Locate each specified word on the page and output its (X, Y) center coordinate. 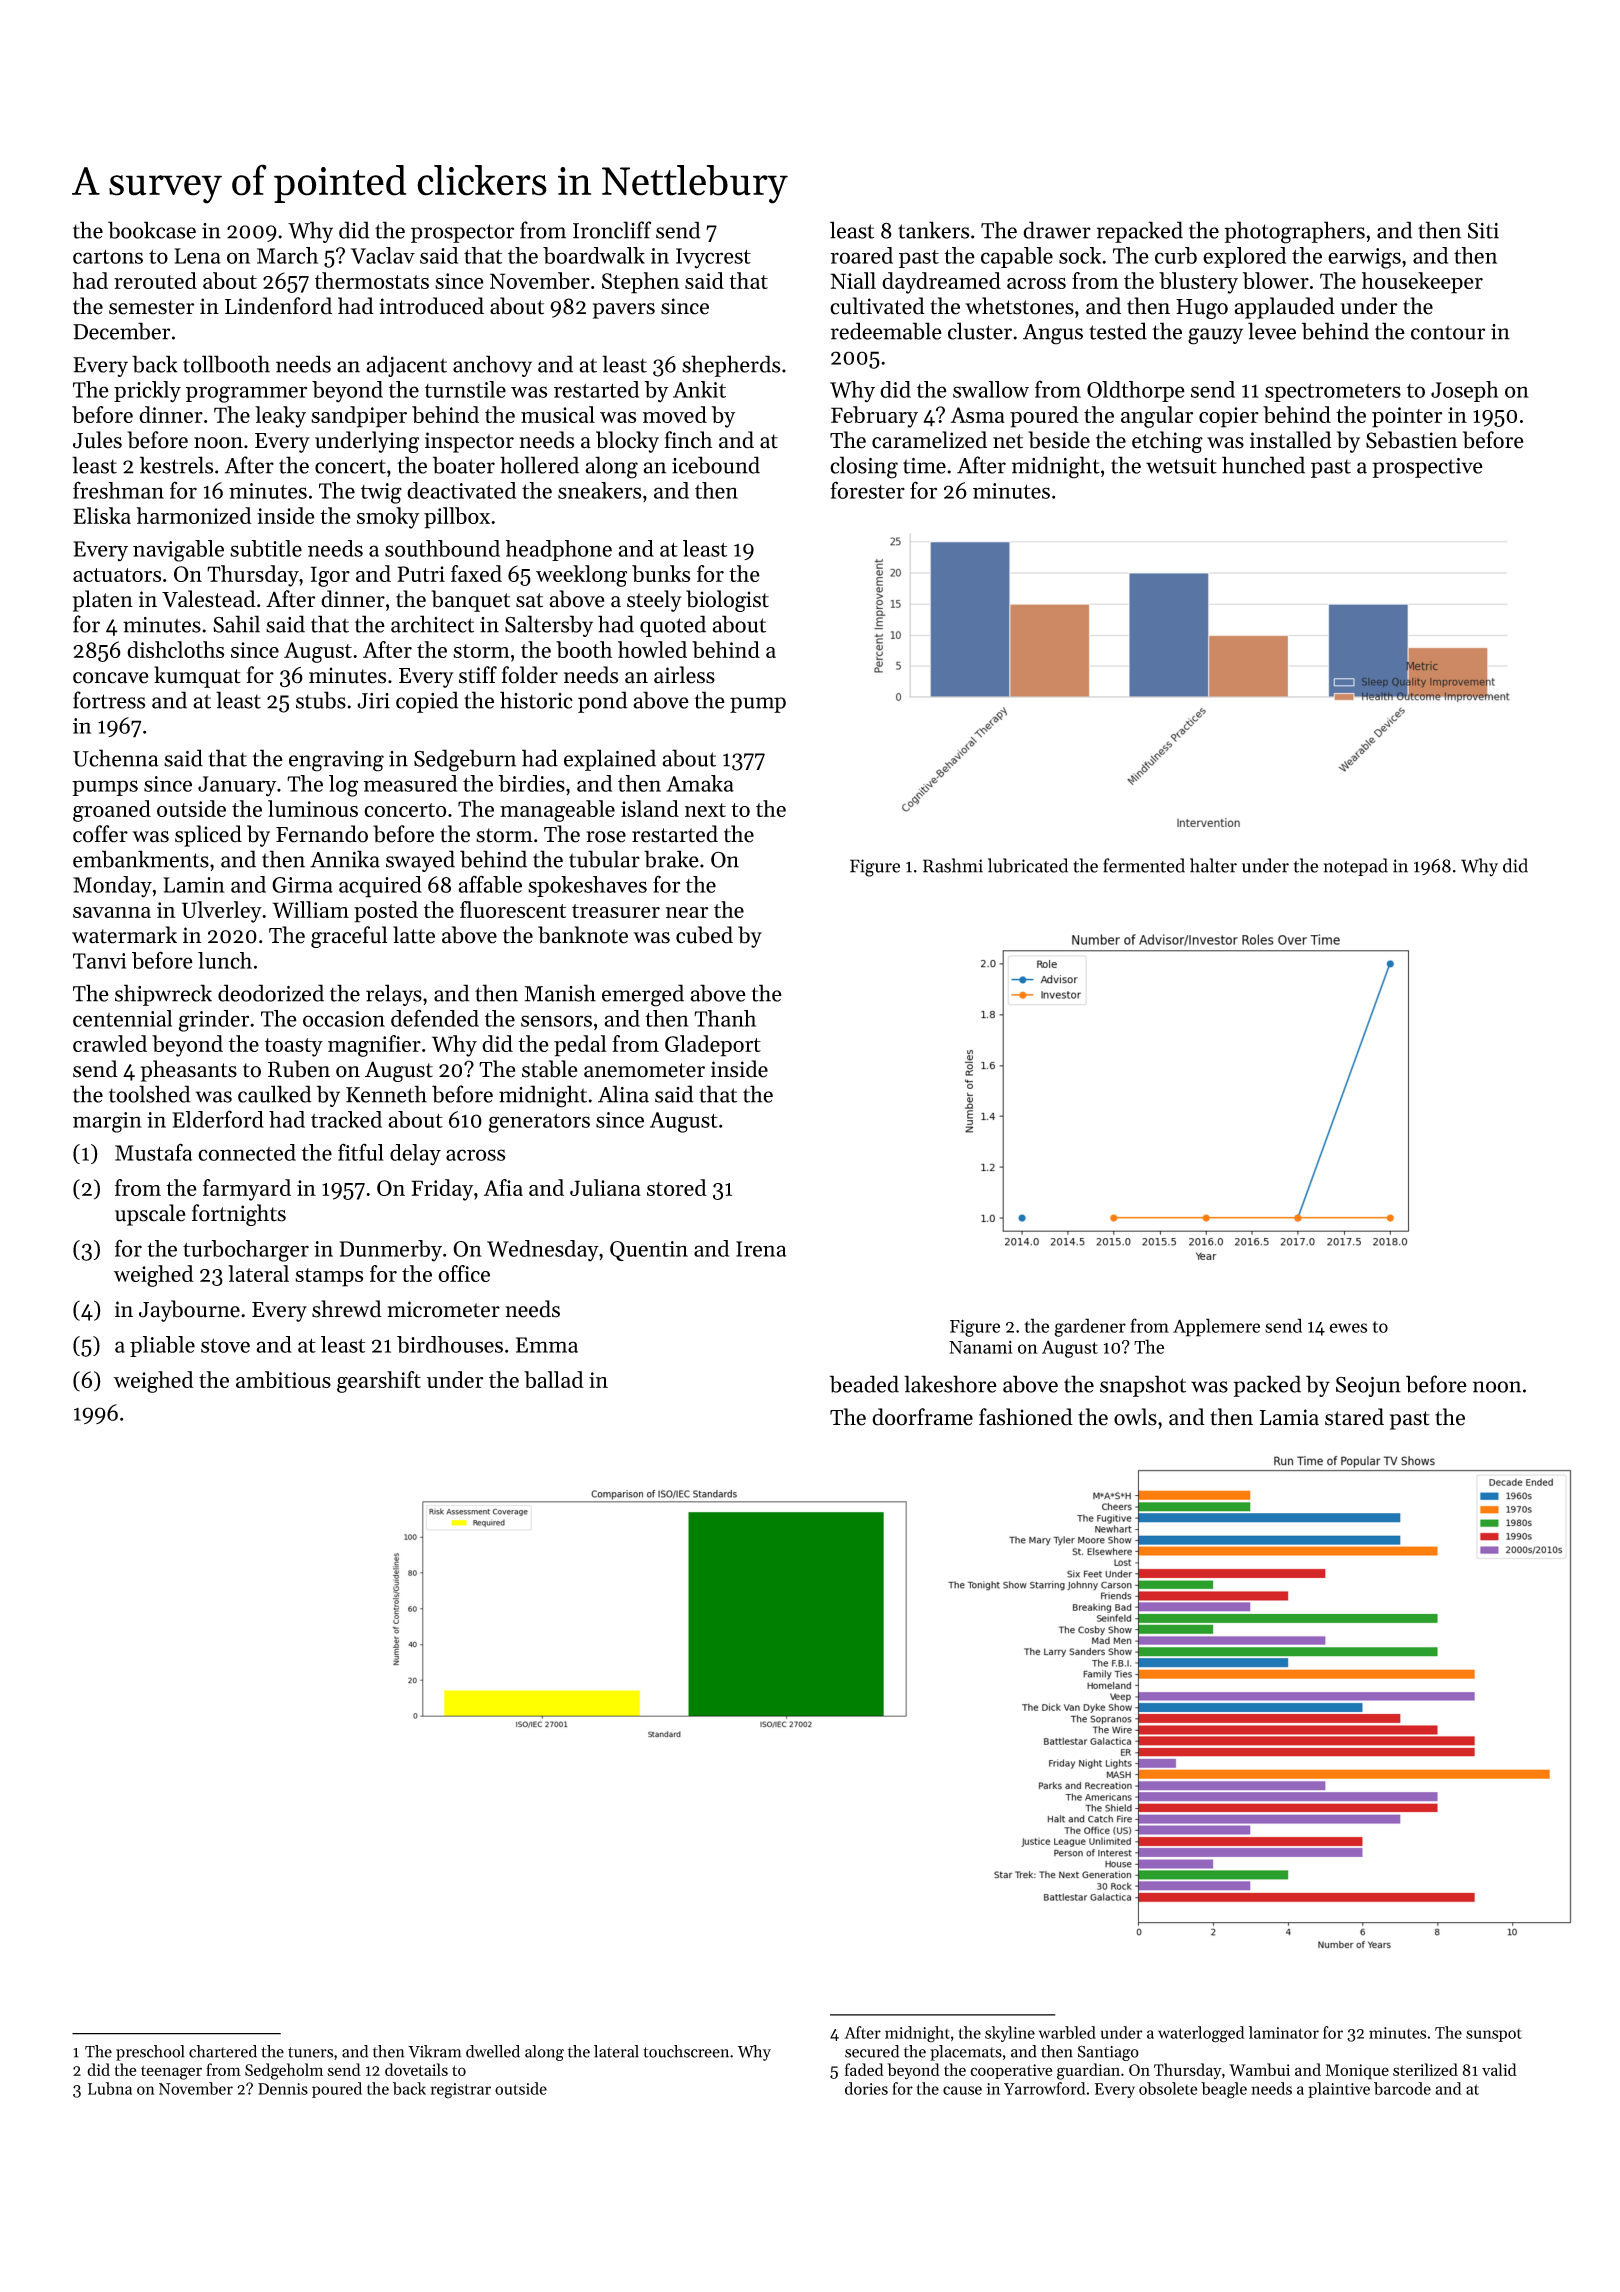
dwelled (493, 2051)
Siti (1483, 231)
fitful (361, 1152)
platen (103, 601)
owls (1135, 1417)
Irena (761, 1249)
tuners (310, 2052)
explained (610, 760)
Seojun (1368, 1387)
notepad (1355, 867)
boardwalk (594, 255)
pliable (162, 1346)
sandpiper (359, 417)
